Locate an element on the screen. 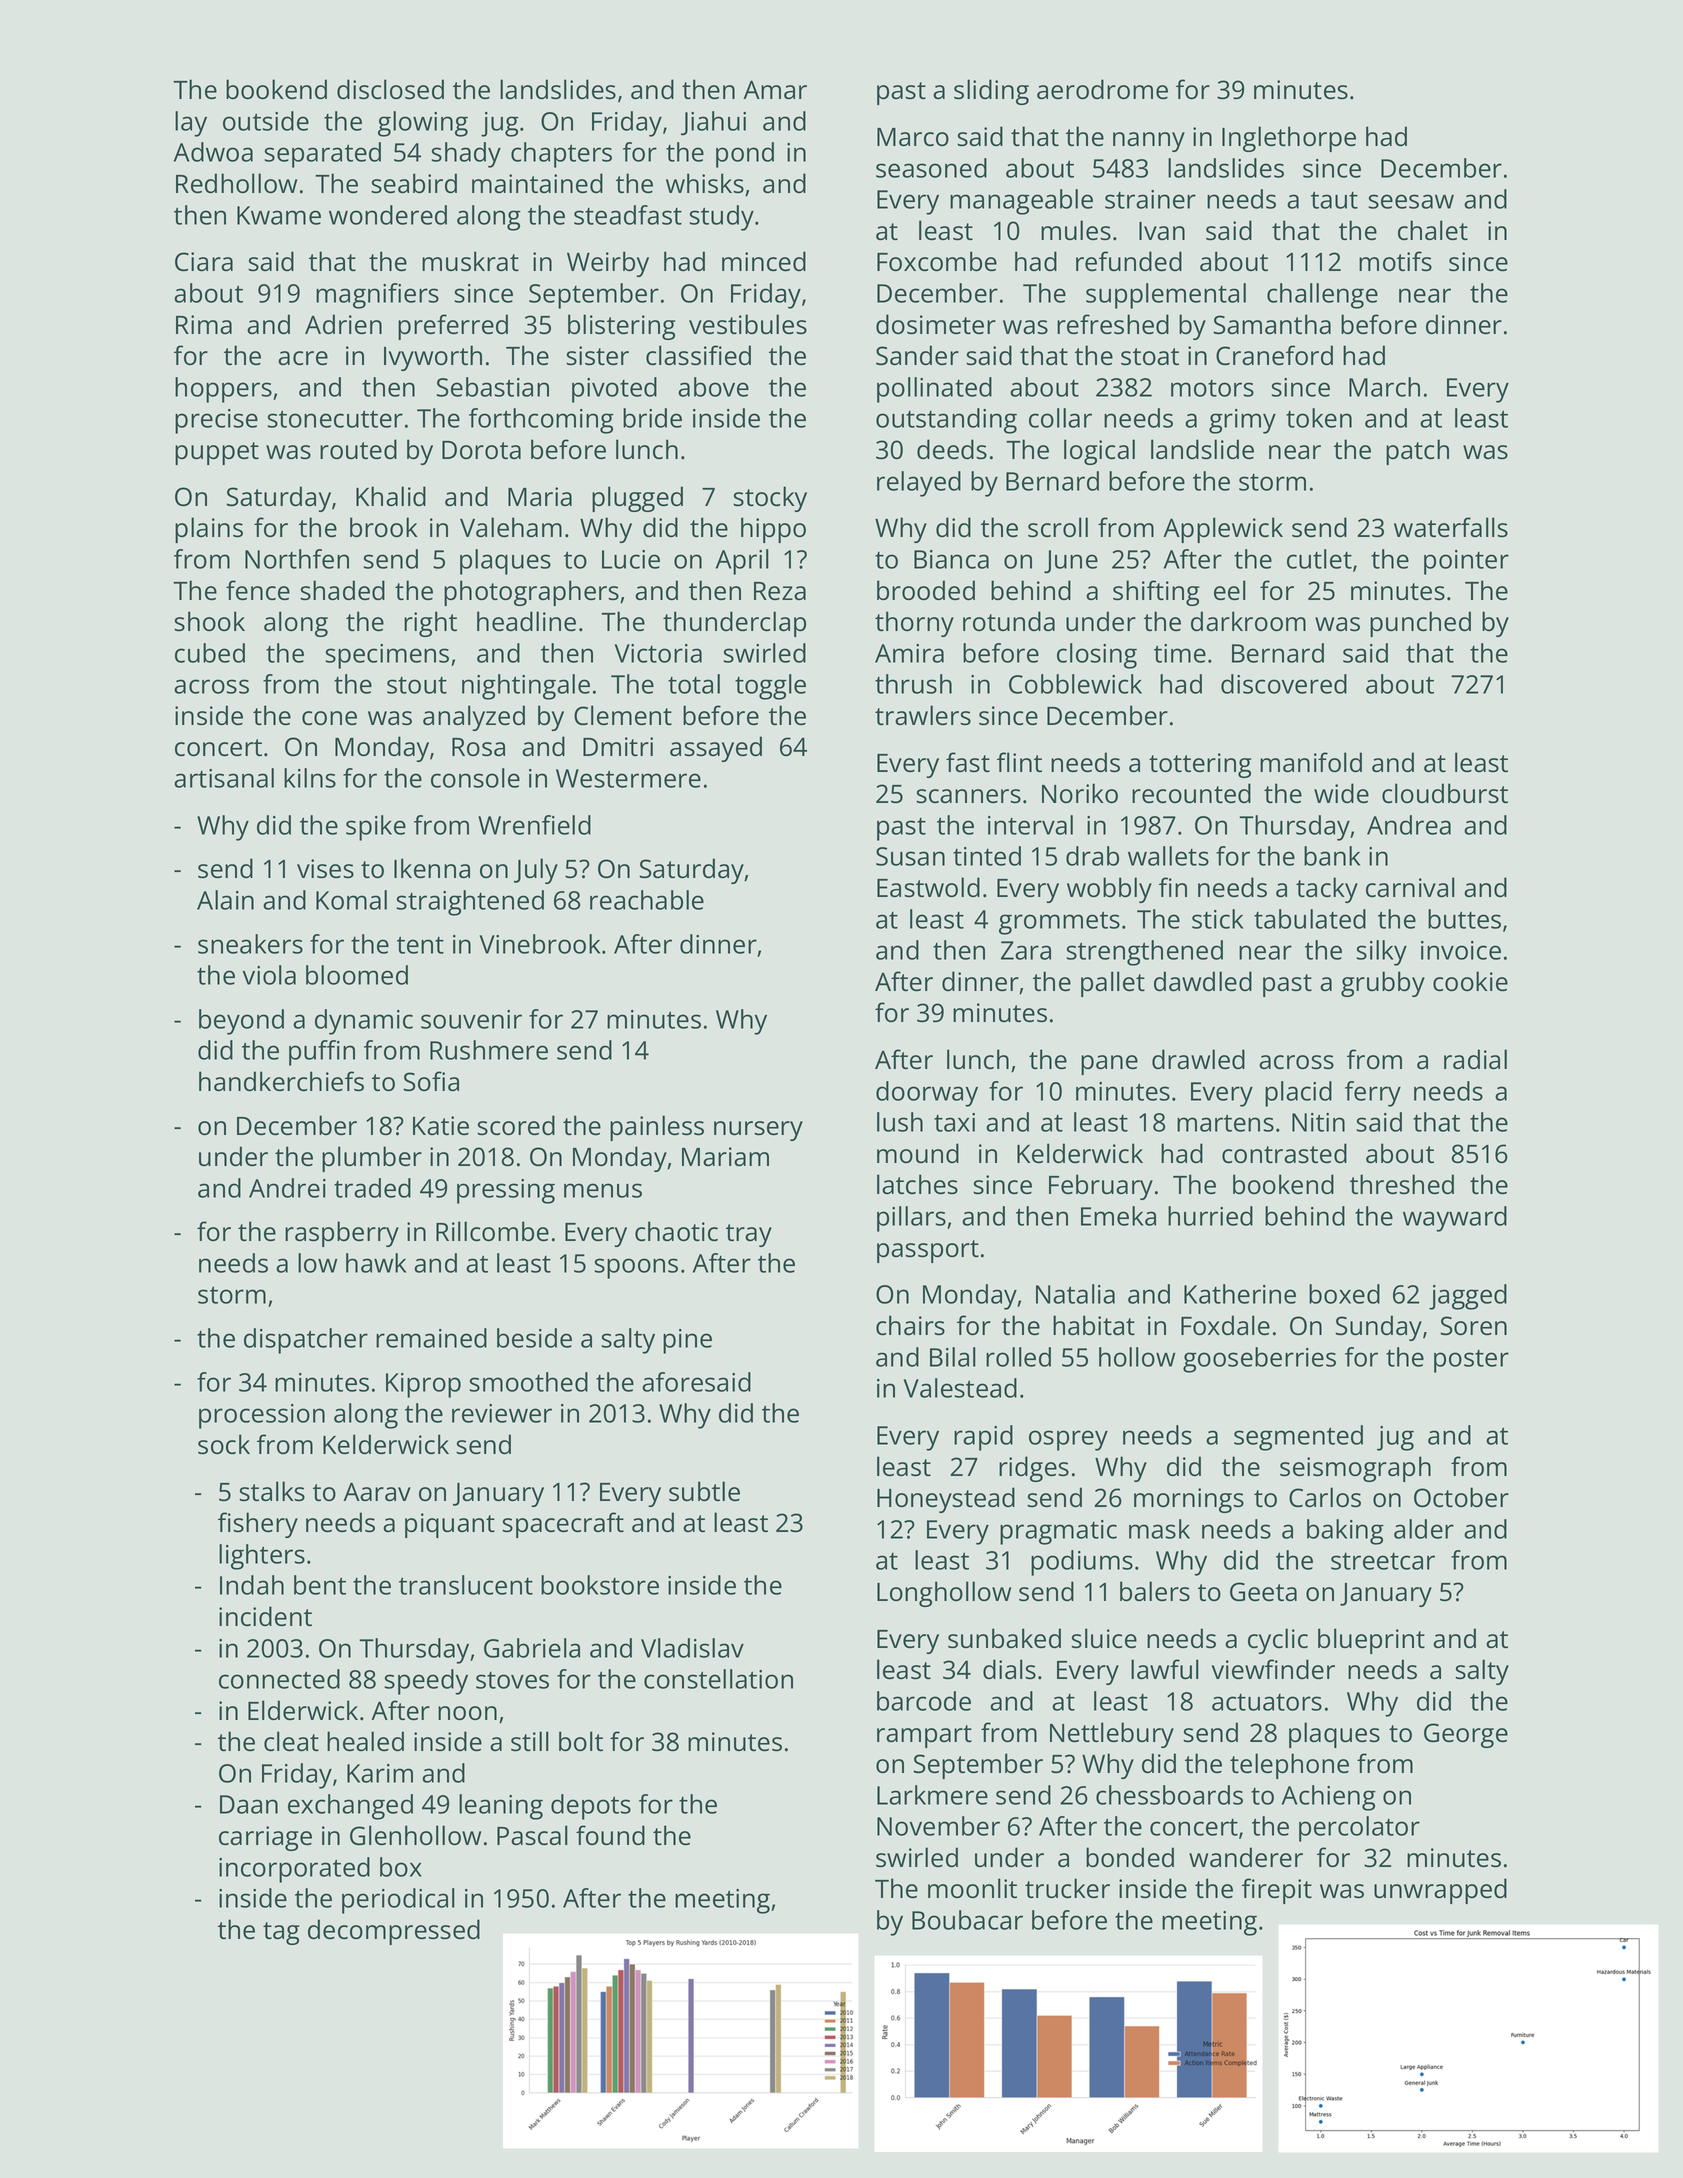 Image resolution: width=1683 pixels, height=2178 pixels. grubby is located at coordinates (1383, 984).
